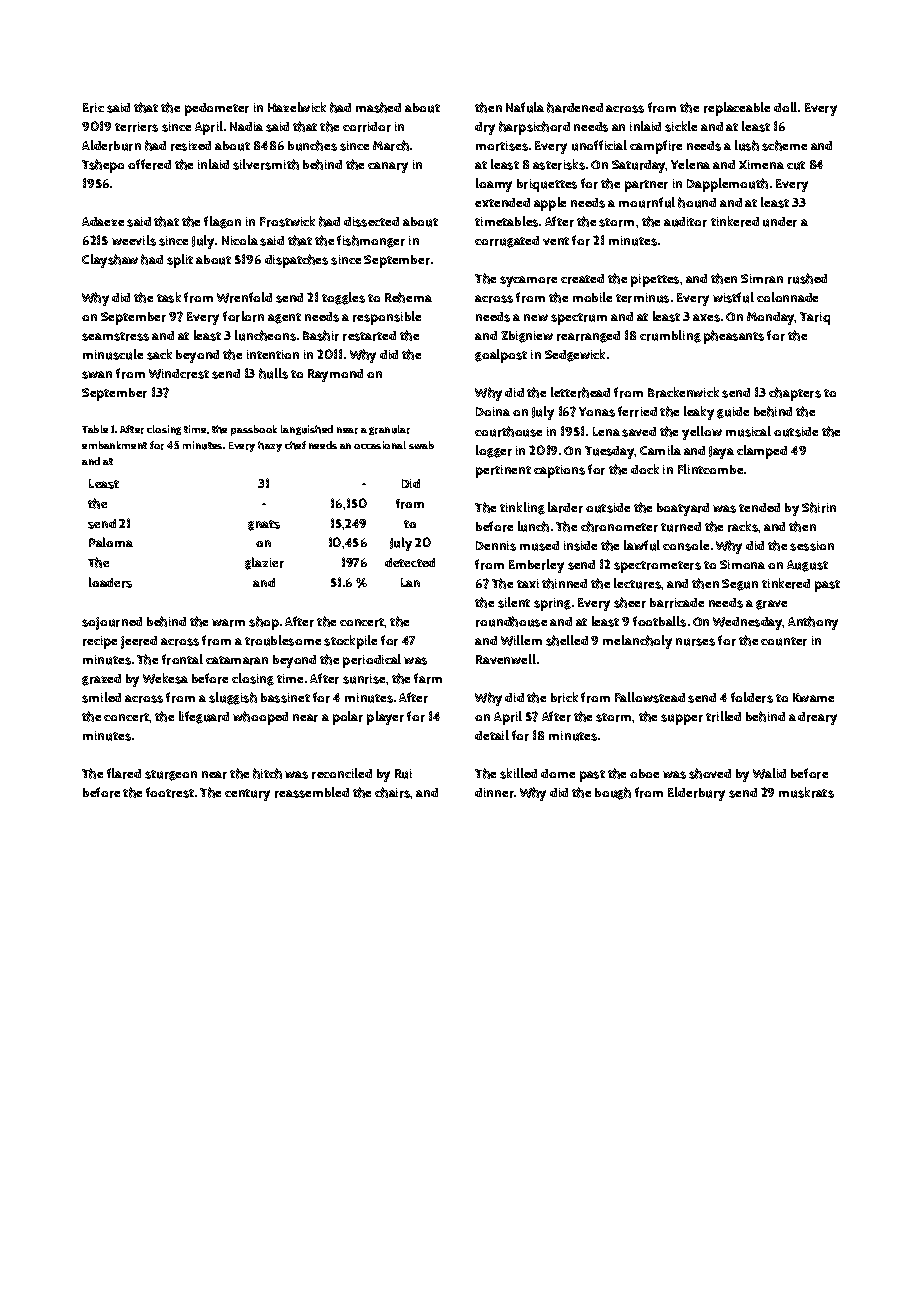 Image resolution: width=924 pixels, height=1308 pixels. I want to click on axes, so click(706, 318).
